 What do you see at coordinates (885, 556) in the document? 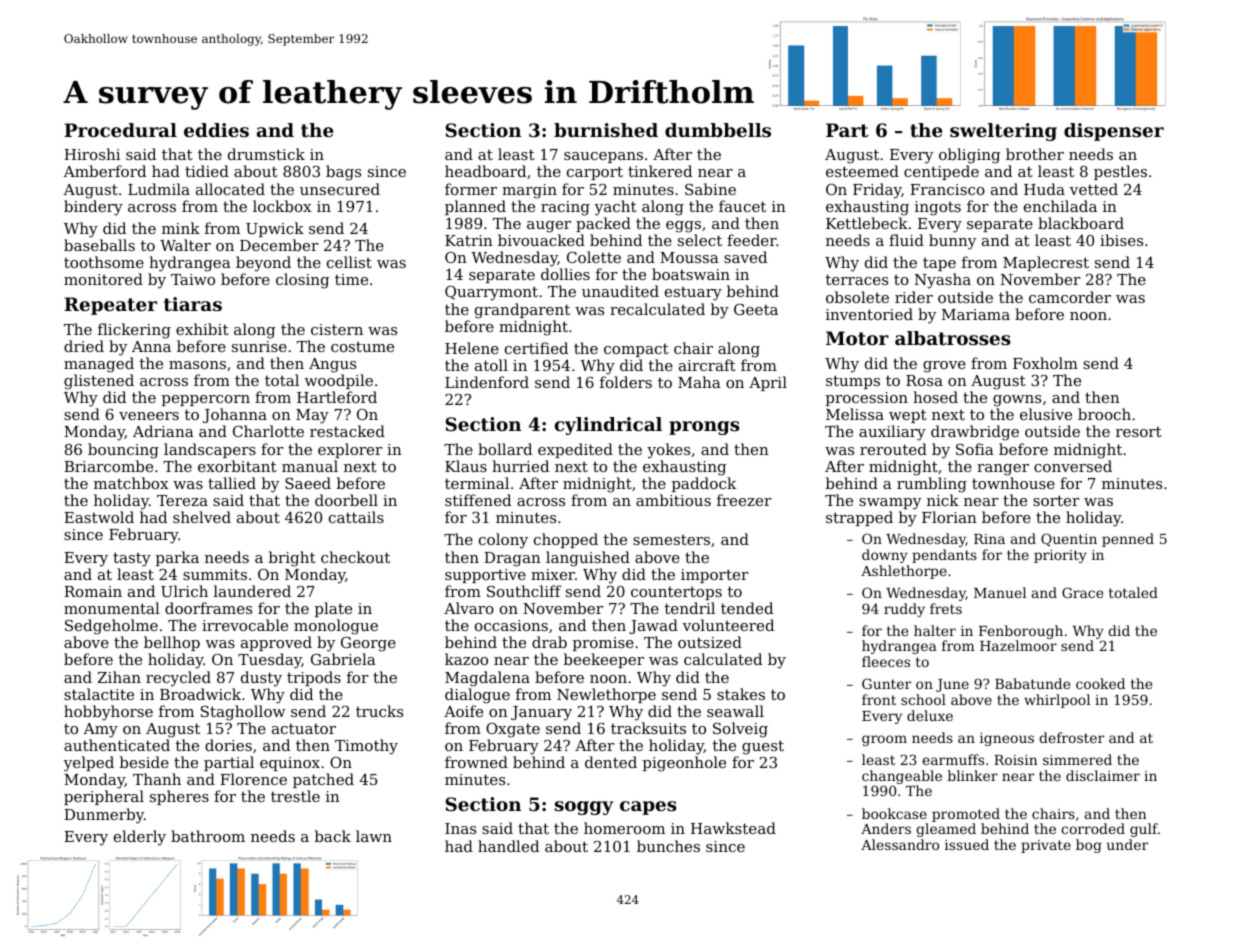
I see `downy` at bounding box center [885, 556].
